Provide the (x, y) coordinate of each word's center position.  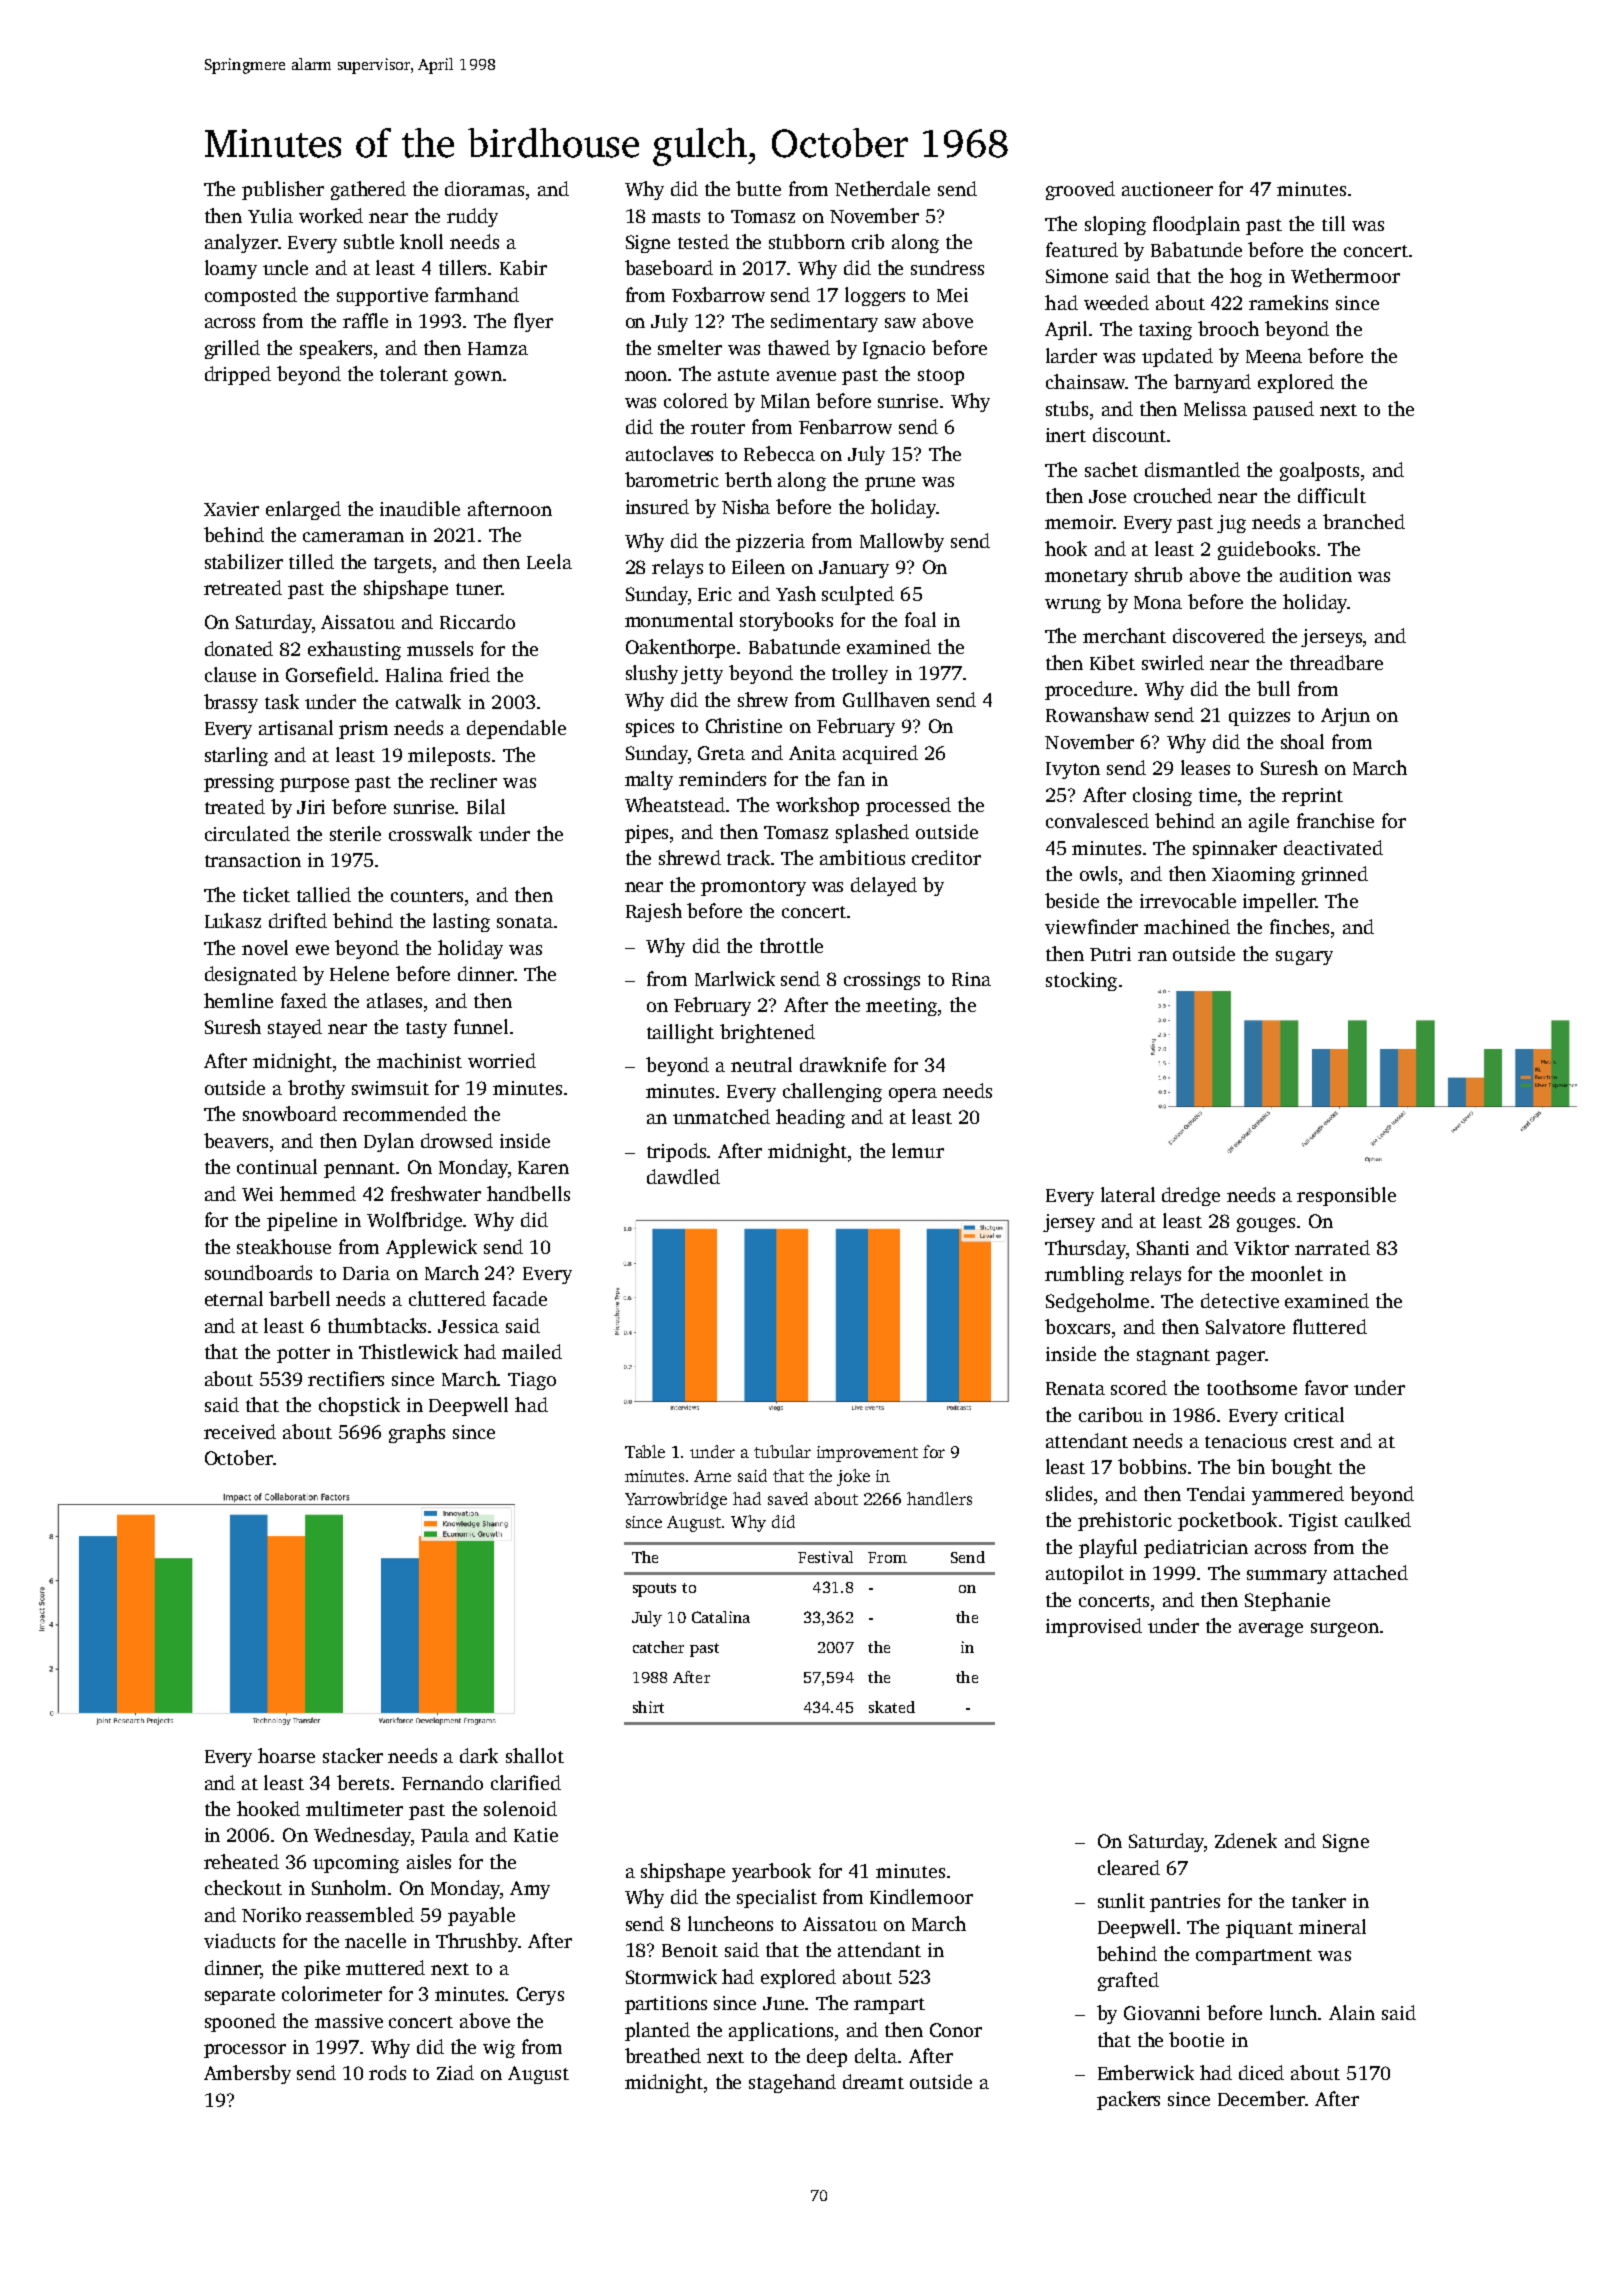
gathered (368, 190)
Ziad (455, 2072)
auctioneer (1167, 189)
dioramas (484, 188)
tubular (782, 1451)
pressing (239, 783)
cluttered (447, 1298)
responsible (1346, 1196)
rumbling (1084, 1275)
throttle (791, 945)
